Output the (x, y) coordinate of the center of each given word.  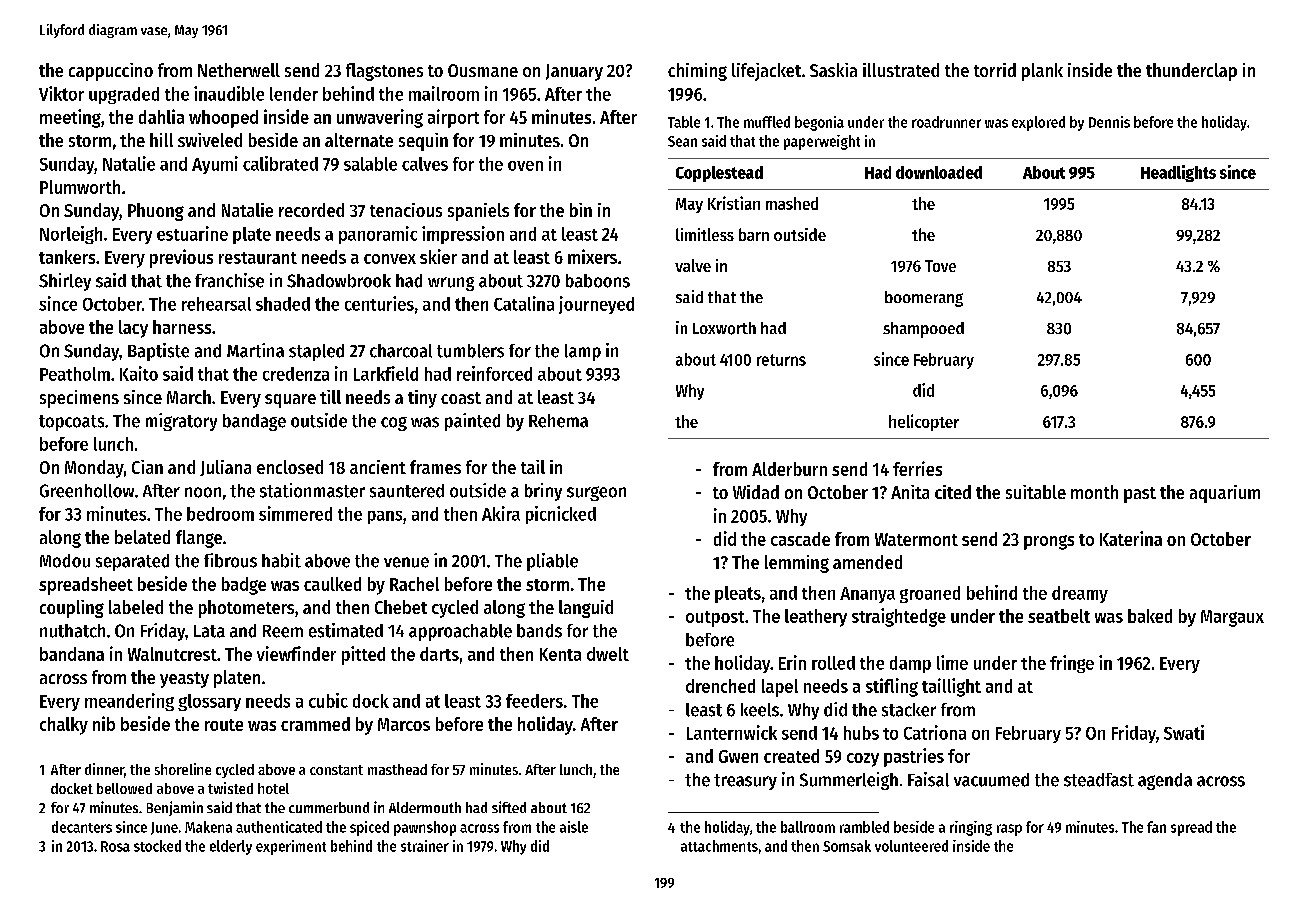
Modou (65, 561)
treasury (745, 782)
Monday (94, 469)
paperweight (822, 142)
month (1094, 492)
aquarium (1225, 494)
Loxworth (724, 328)
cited (953, 492)
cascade (800, 539)
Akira (501, 513)
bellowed (124, 788)
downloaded (939, 172)
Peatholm (75, 374)
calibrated (280, 163)
